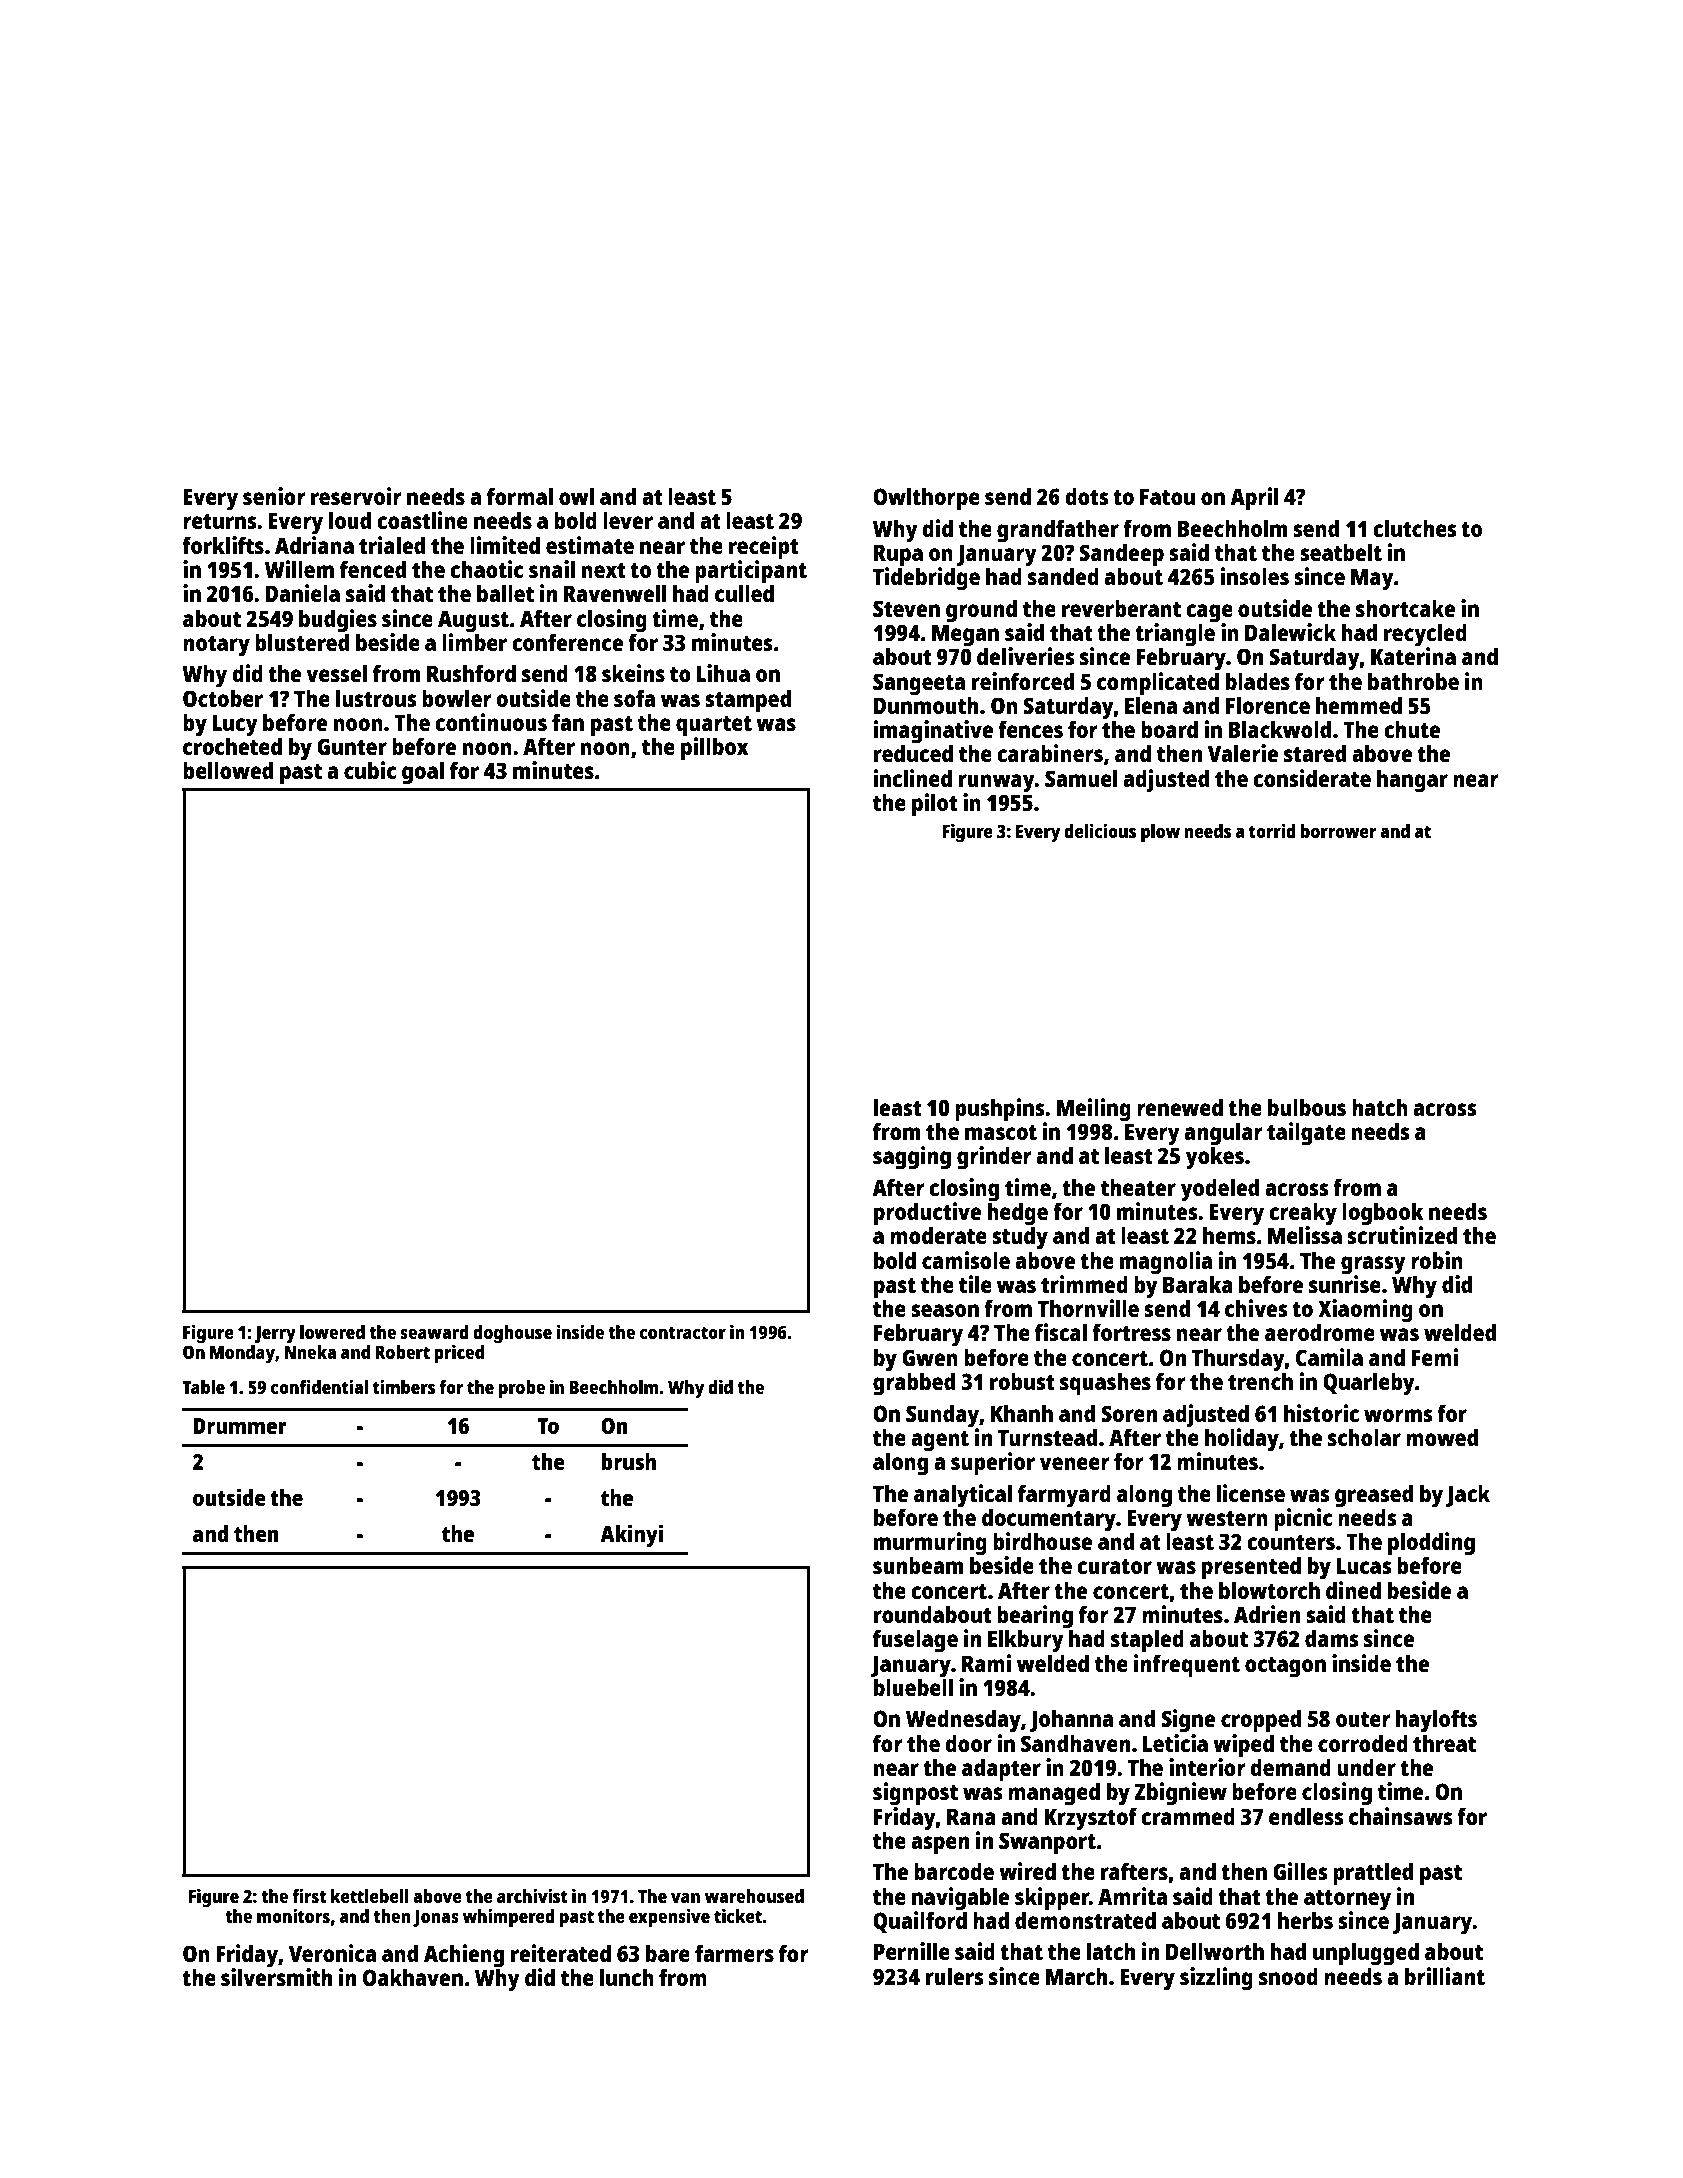  I want to click on kettlebell, so click(369, 1896).
